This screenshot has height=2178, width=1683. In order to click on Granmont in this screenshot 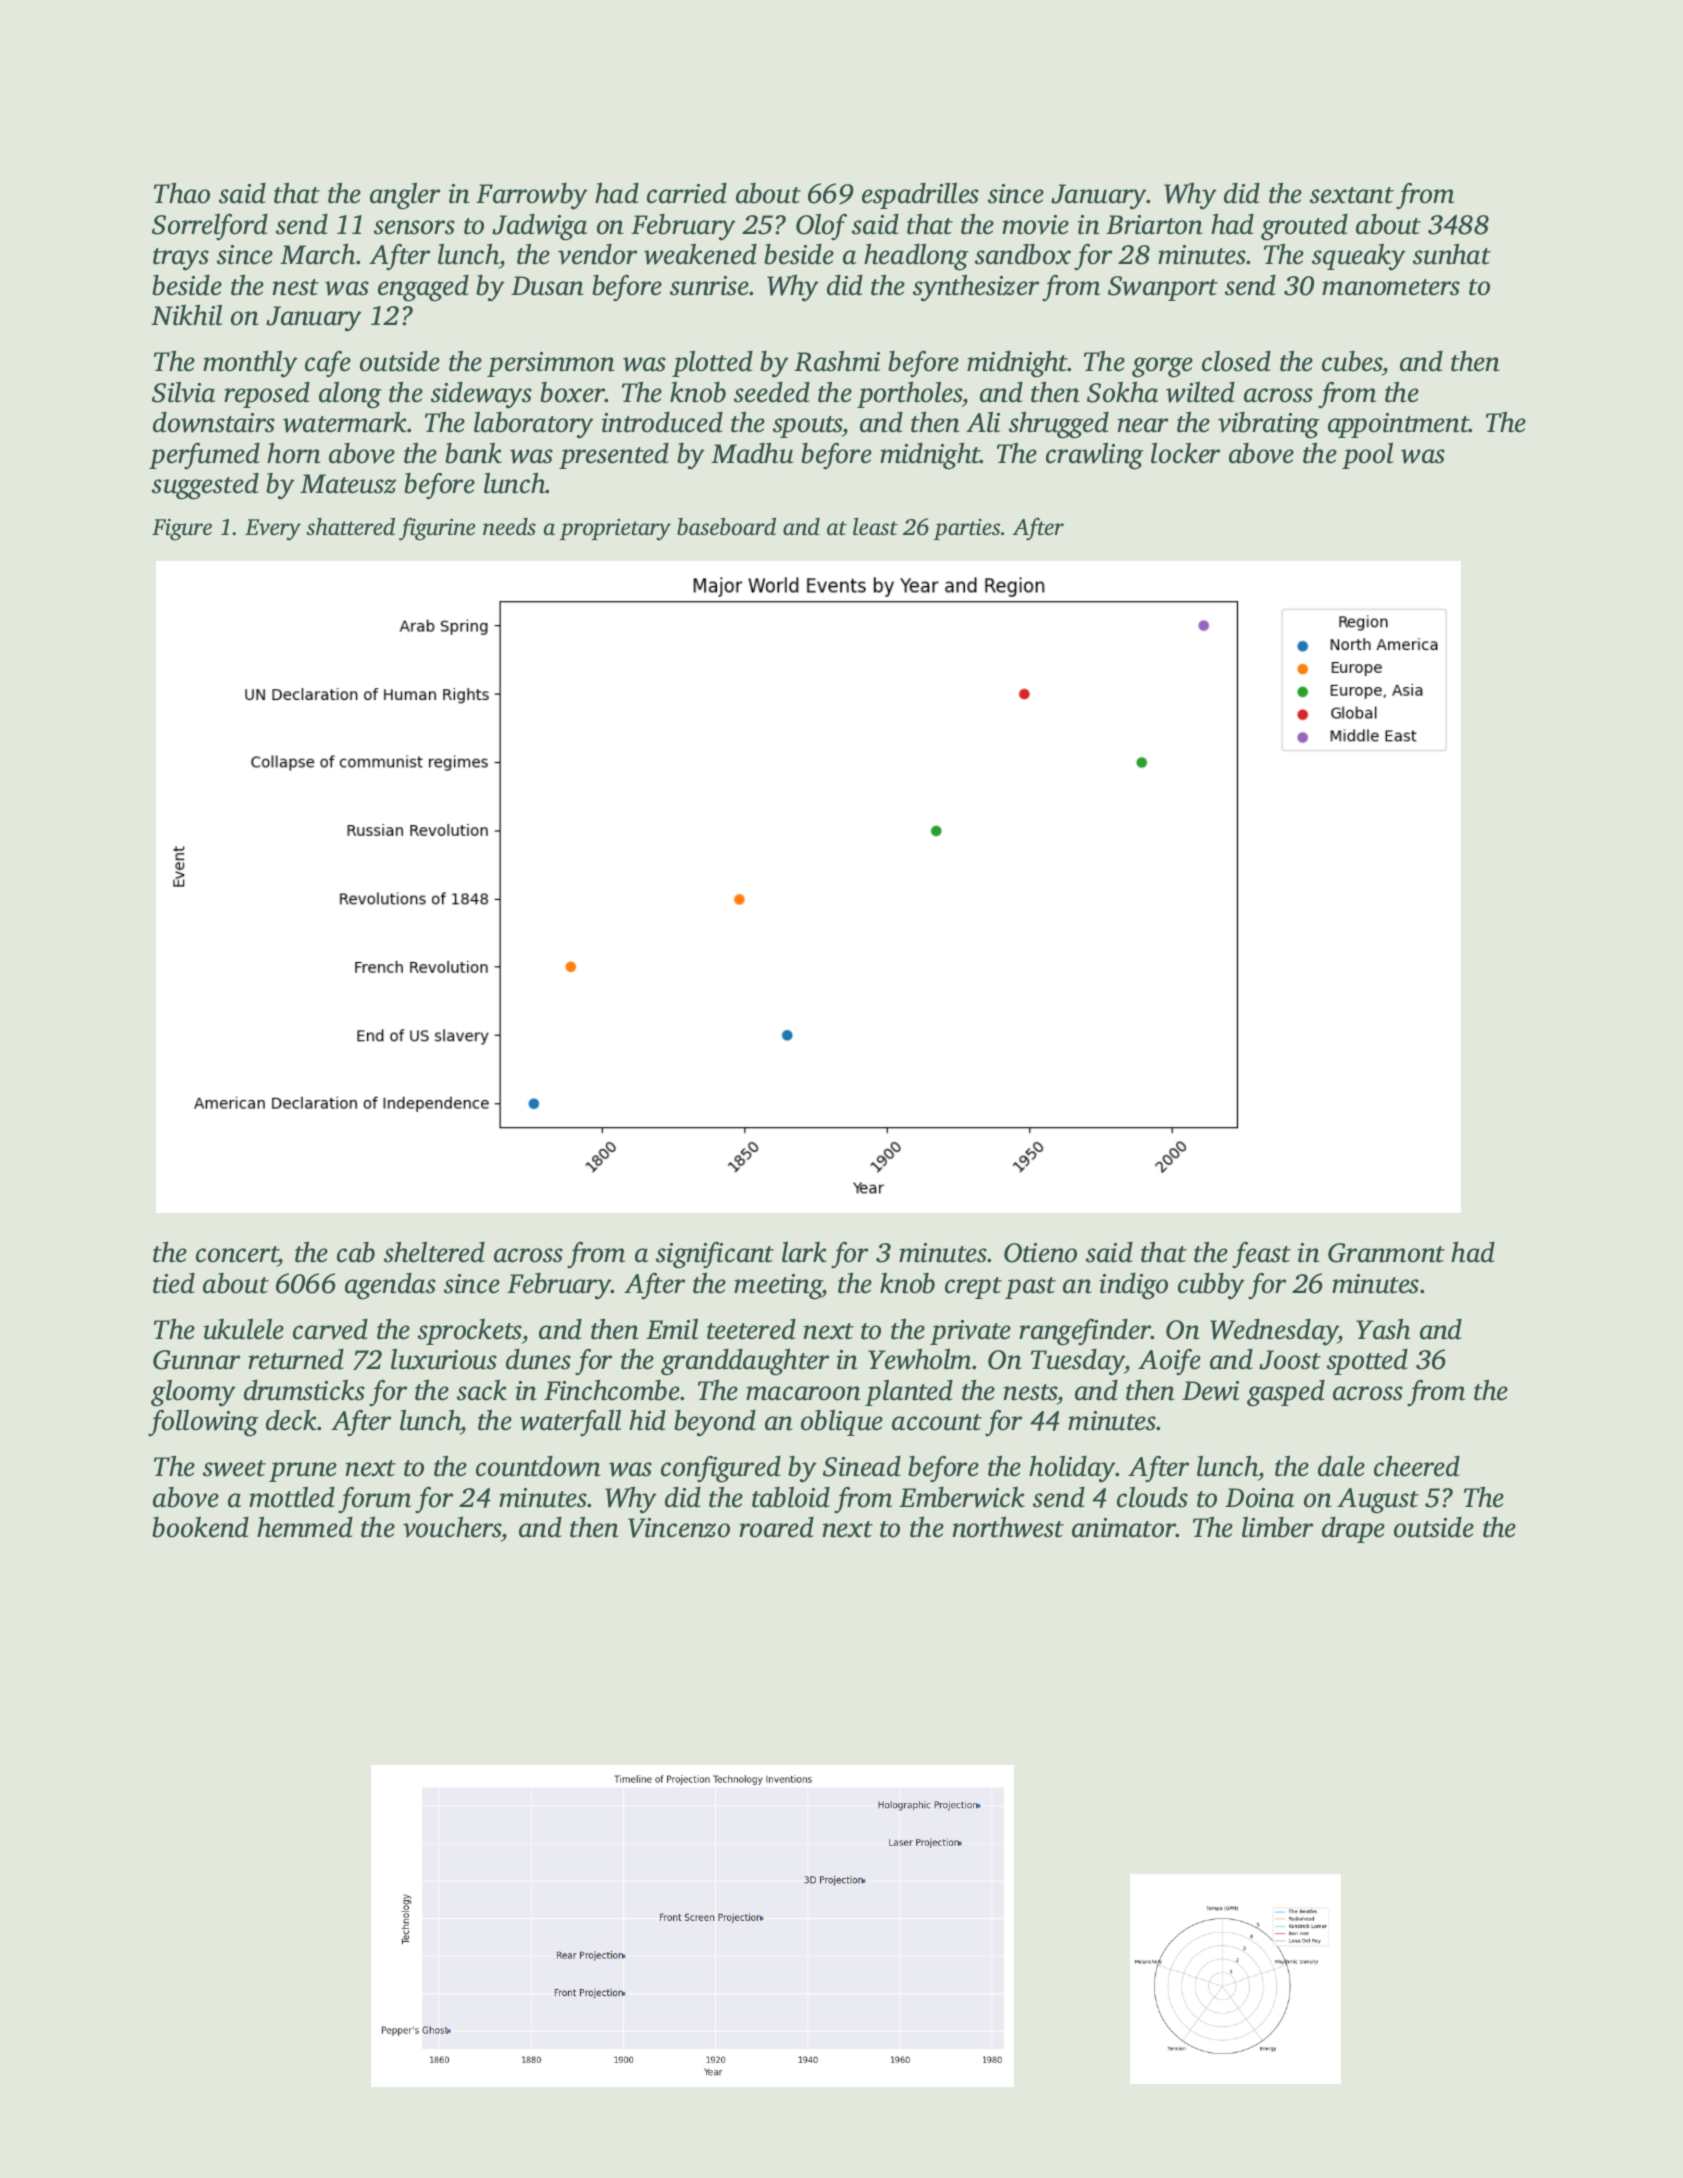, I will do `click(1386, 1253)`.
